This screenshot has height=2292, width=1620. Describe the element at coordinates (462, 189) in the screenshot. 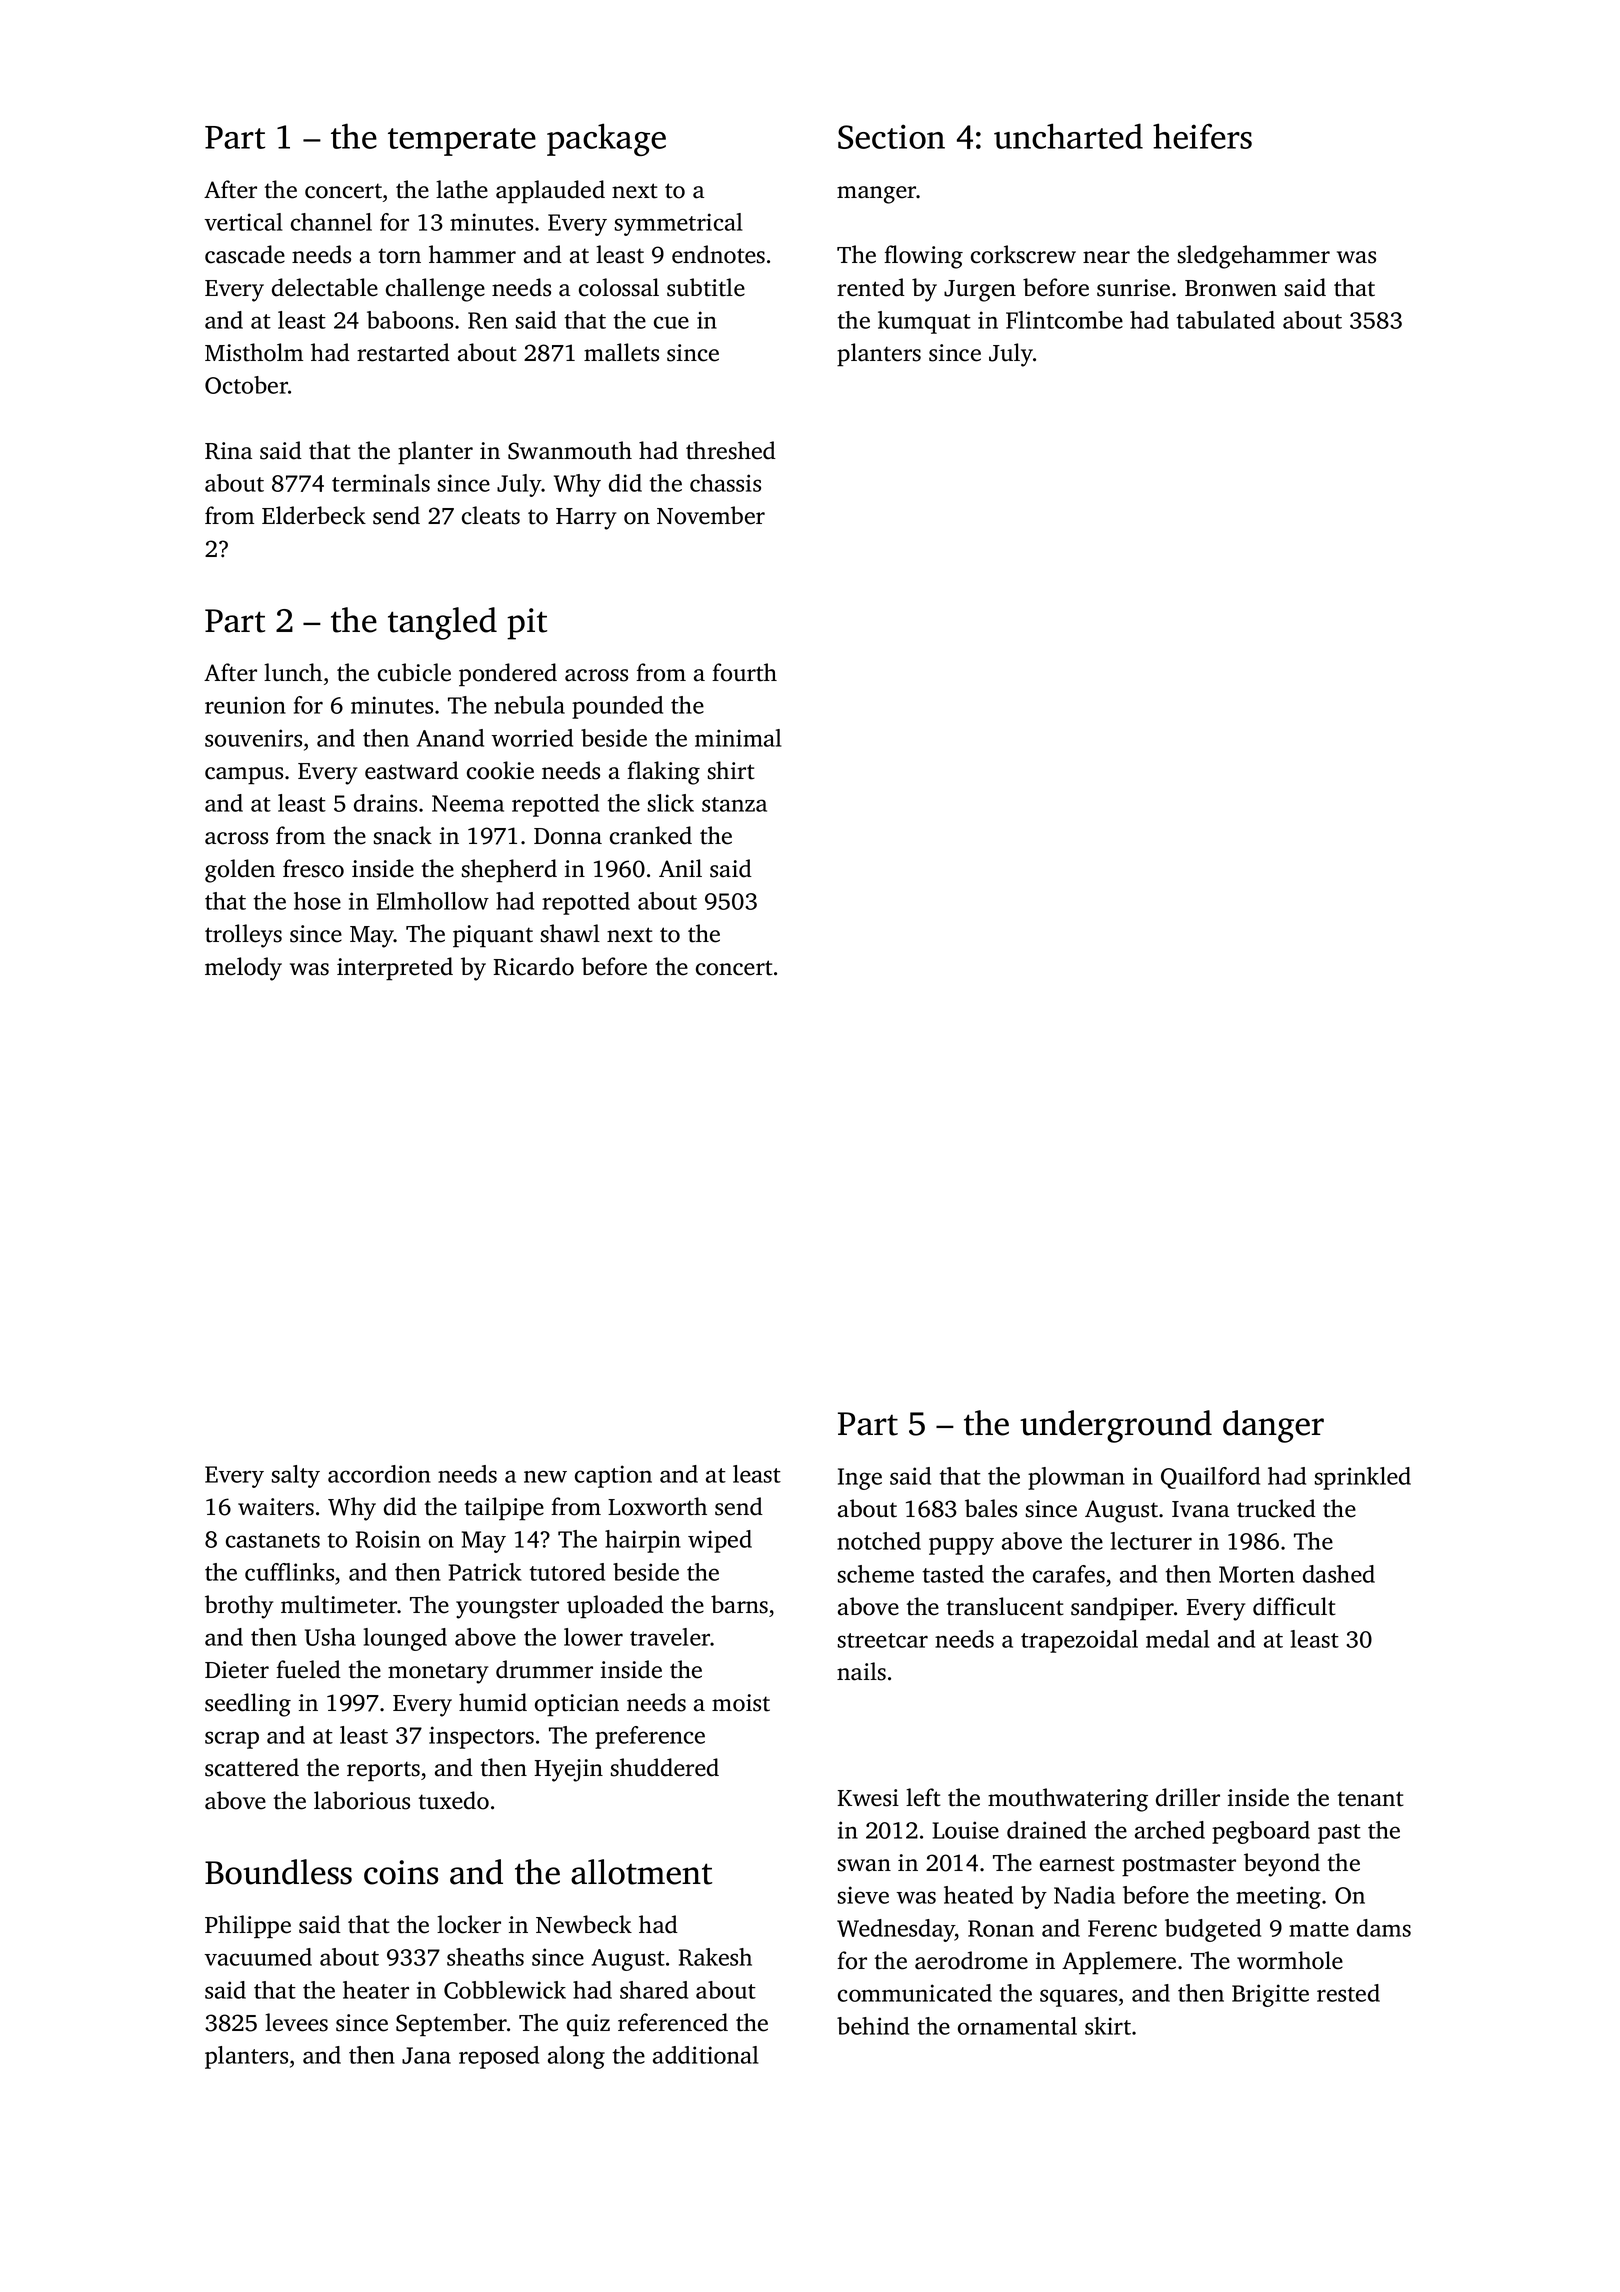

I see `lathe` at that location.
